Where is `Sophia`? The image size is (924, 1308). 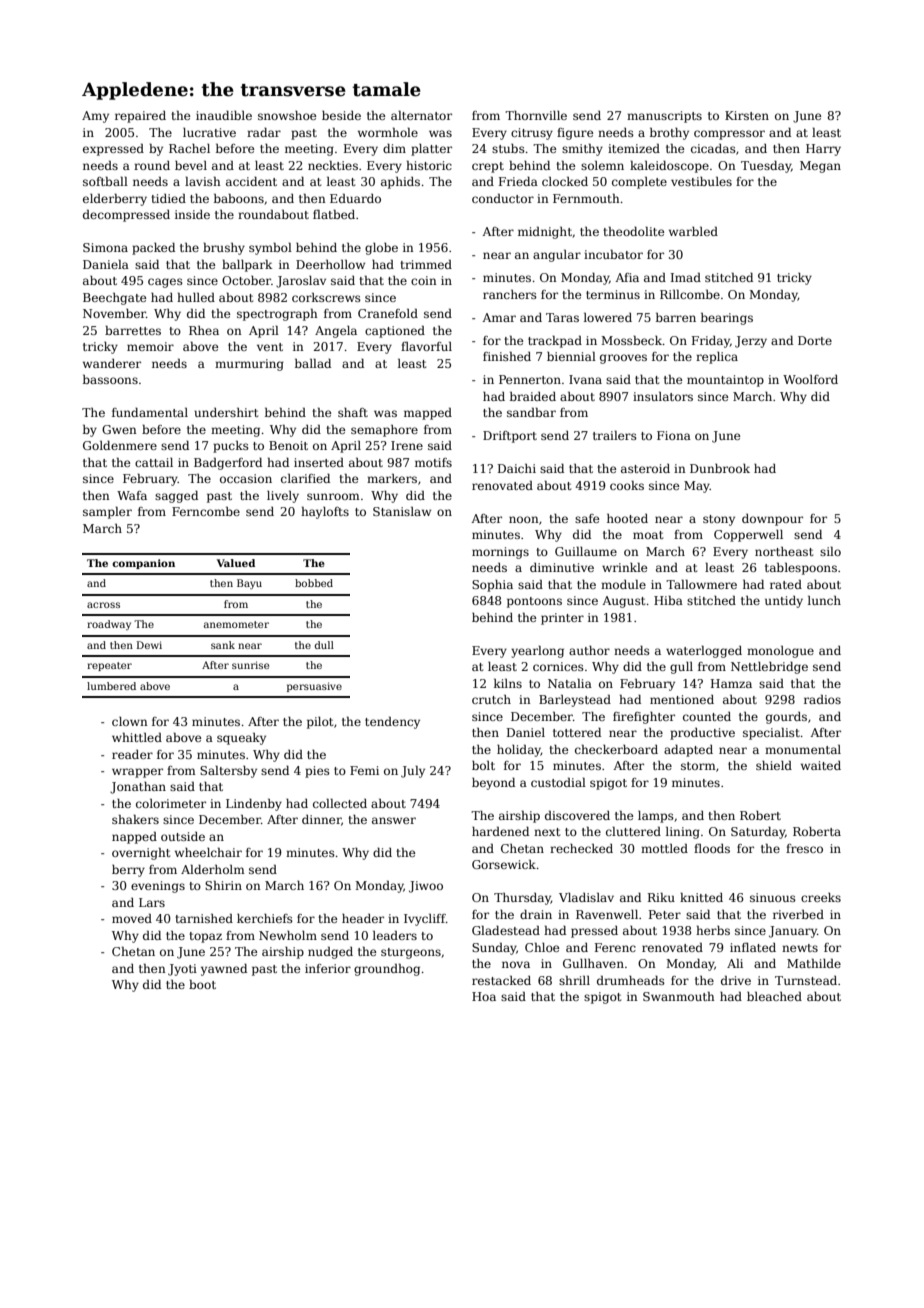 Sophia is located at coordinates (492, 586).
